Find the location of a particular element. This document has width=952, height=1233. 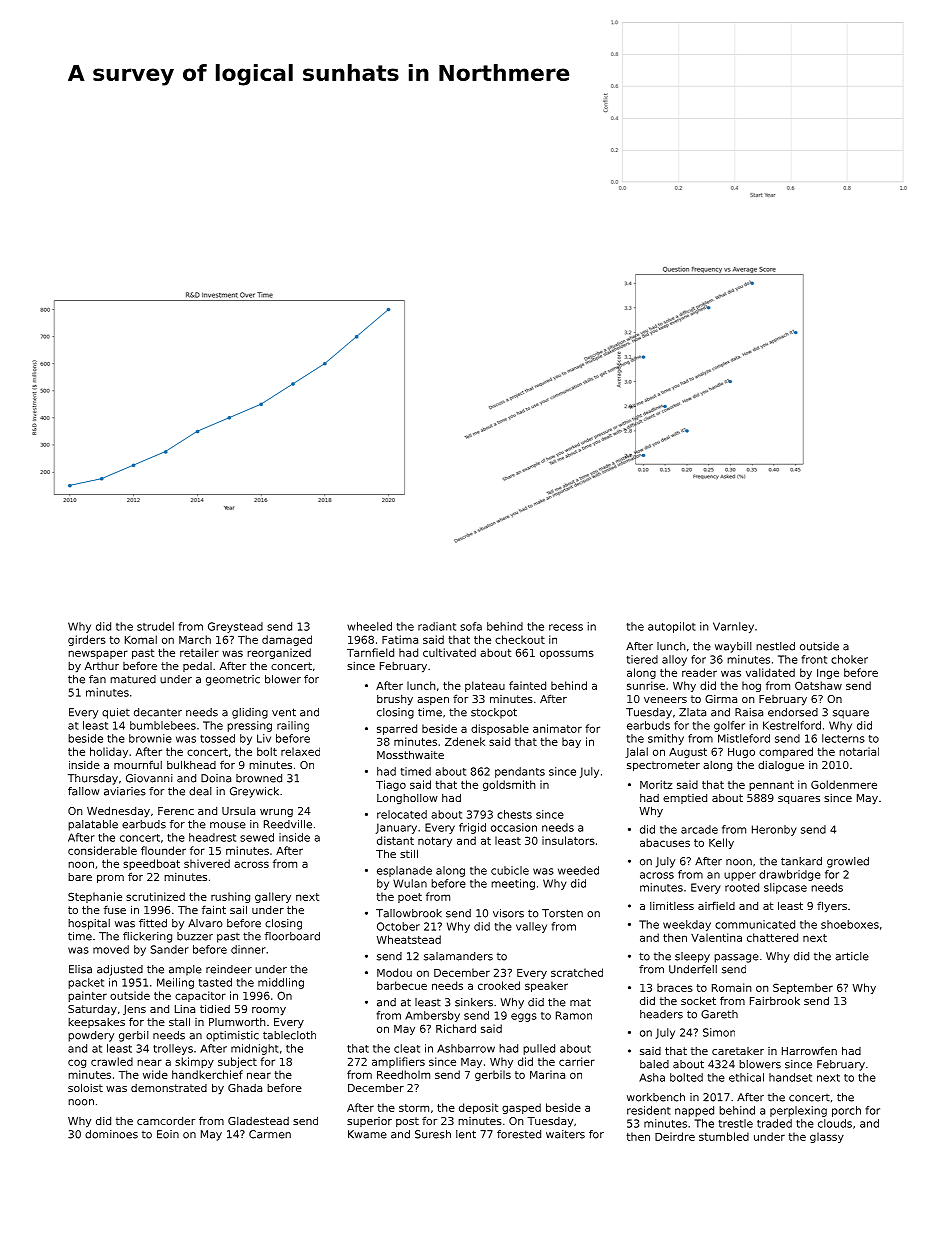

visors is located at coordinates (508, 913).
